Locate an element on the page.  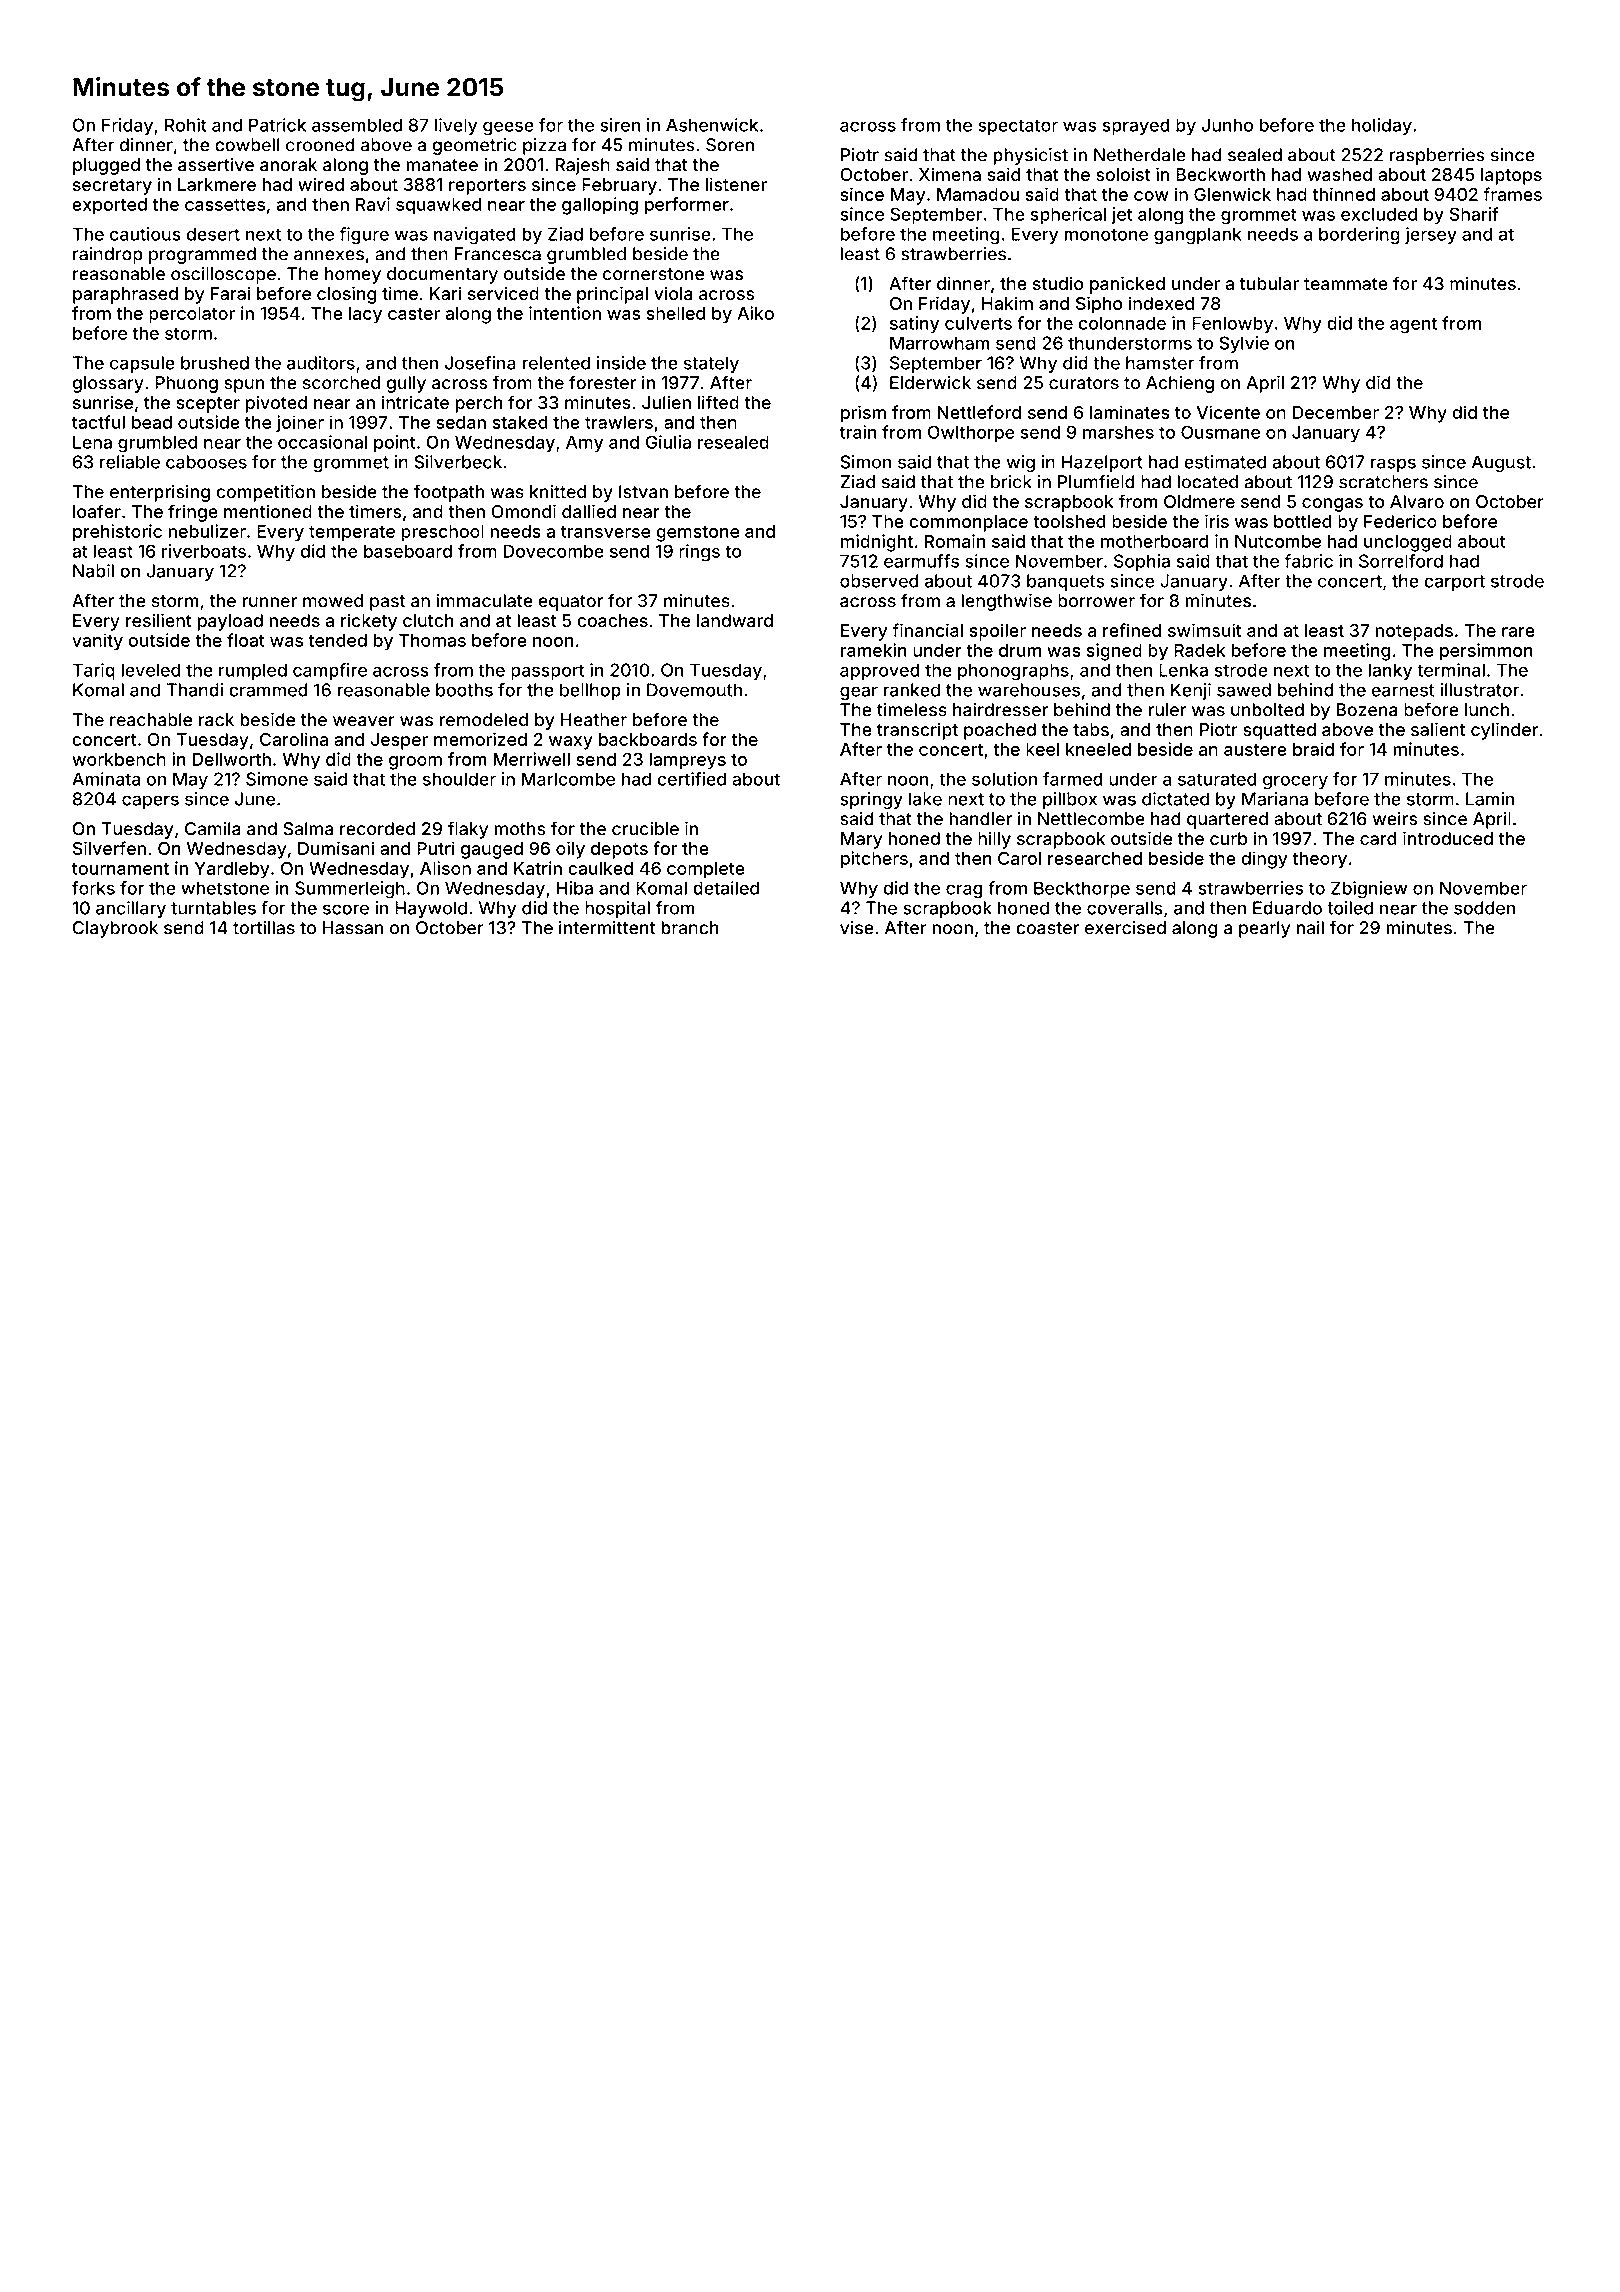
Patrick is located at coordinates (277, 125).
